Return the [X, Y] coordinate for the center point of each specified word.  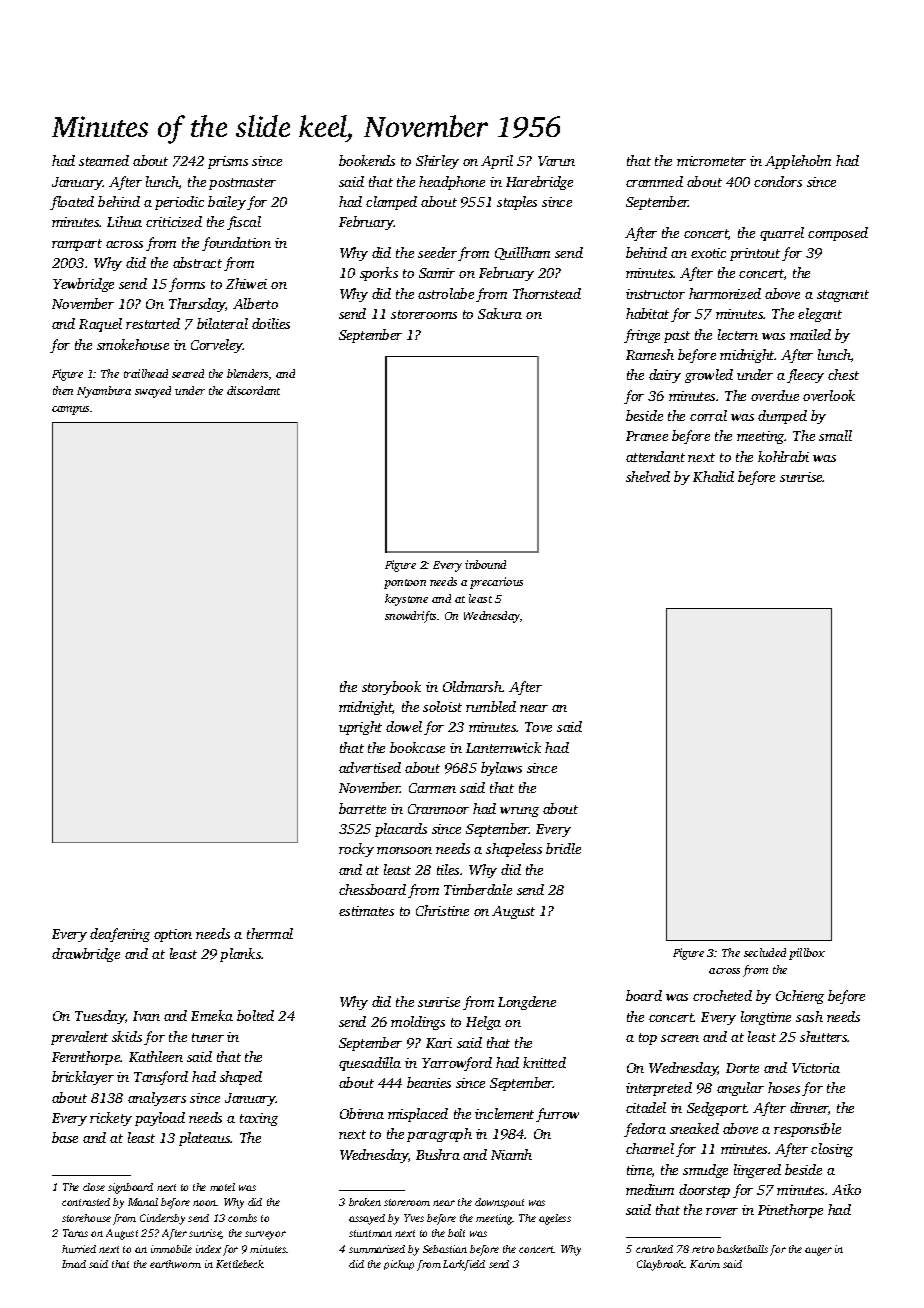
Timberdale [478, 889]
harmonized [725, 293]
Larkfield [464, 1265]
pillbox [807, 954]
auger [818, 1251]
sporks [379, 274]
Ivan [146, 1016]
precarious [496, 583]
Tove [538, 727]
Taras [75, 1233]
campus [70, 410]
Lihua [124, 221]
